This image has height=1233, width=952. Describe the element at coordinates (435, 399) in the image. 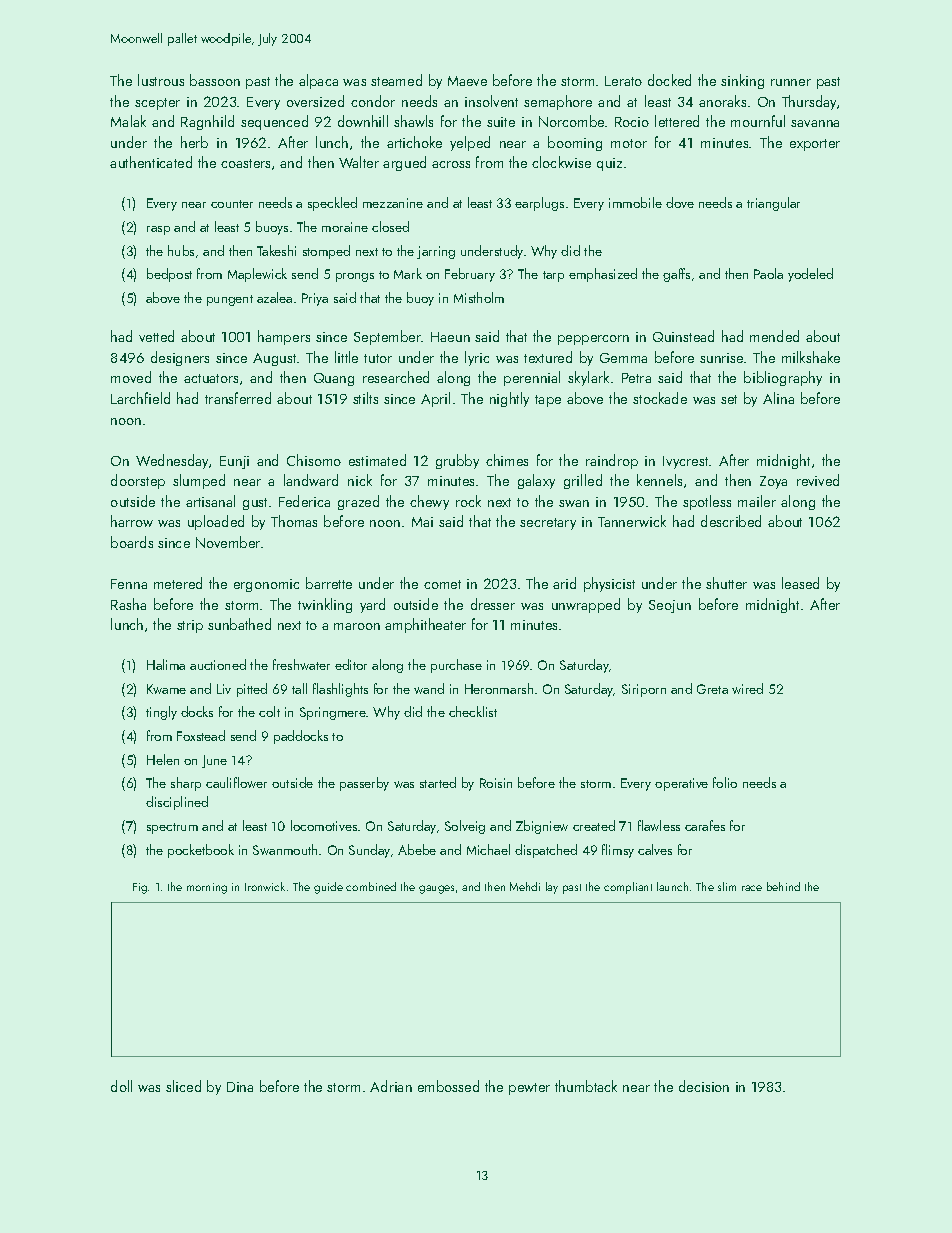

I see `April` at that location.
